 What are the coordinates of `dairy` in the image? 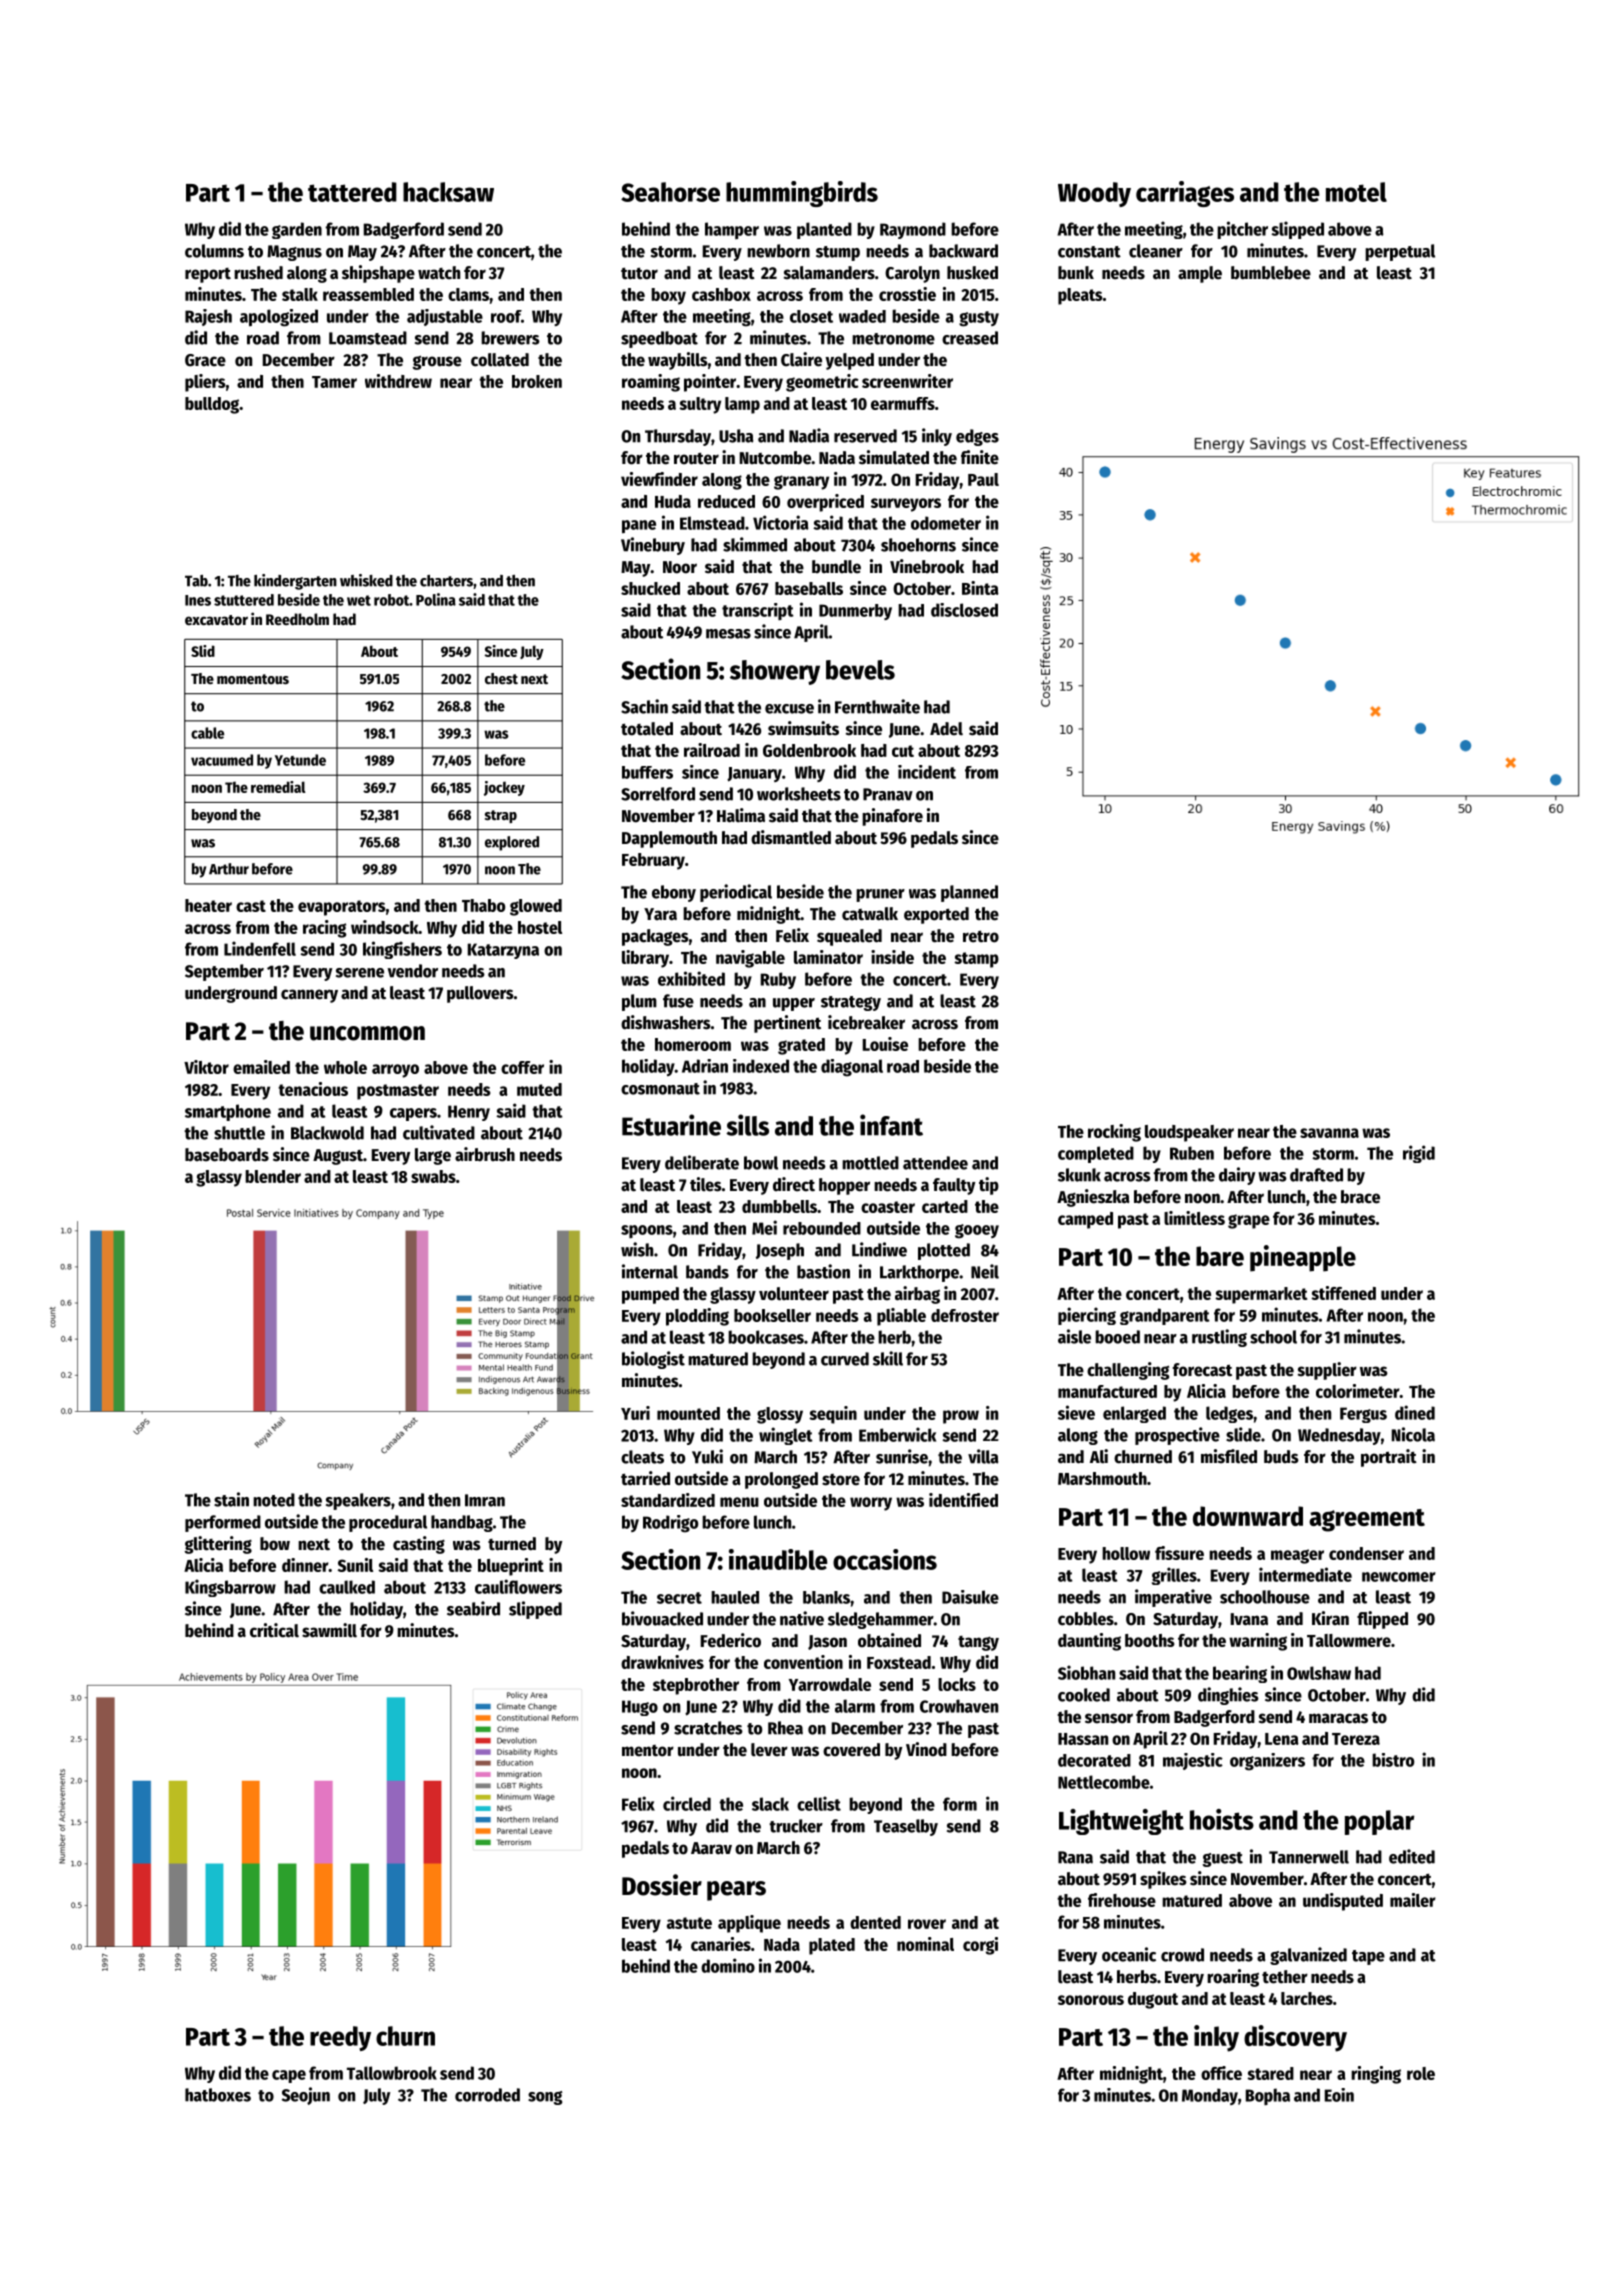 It's located at (1237, 1176).
